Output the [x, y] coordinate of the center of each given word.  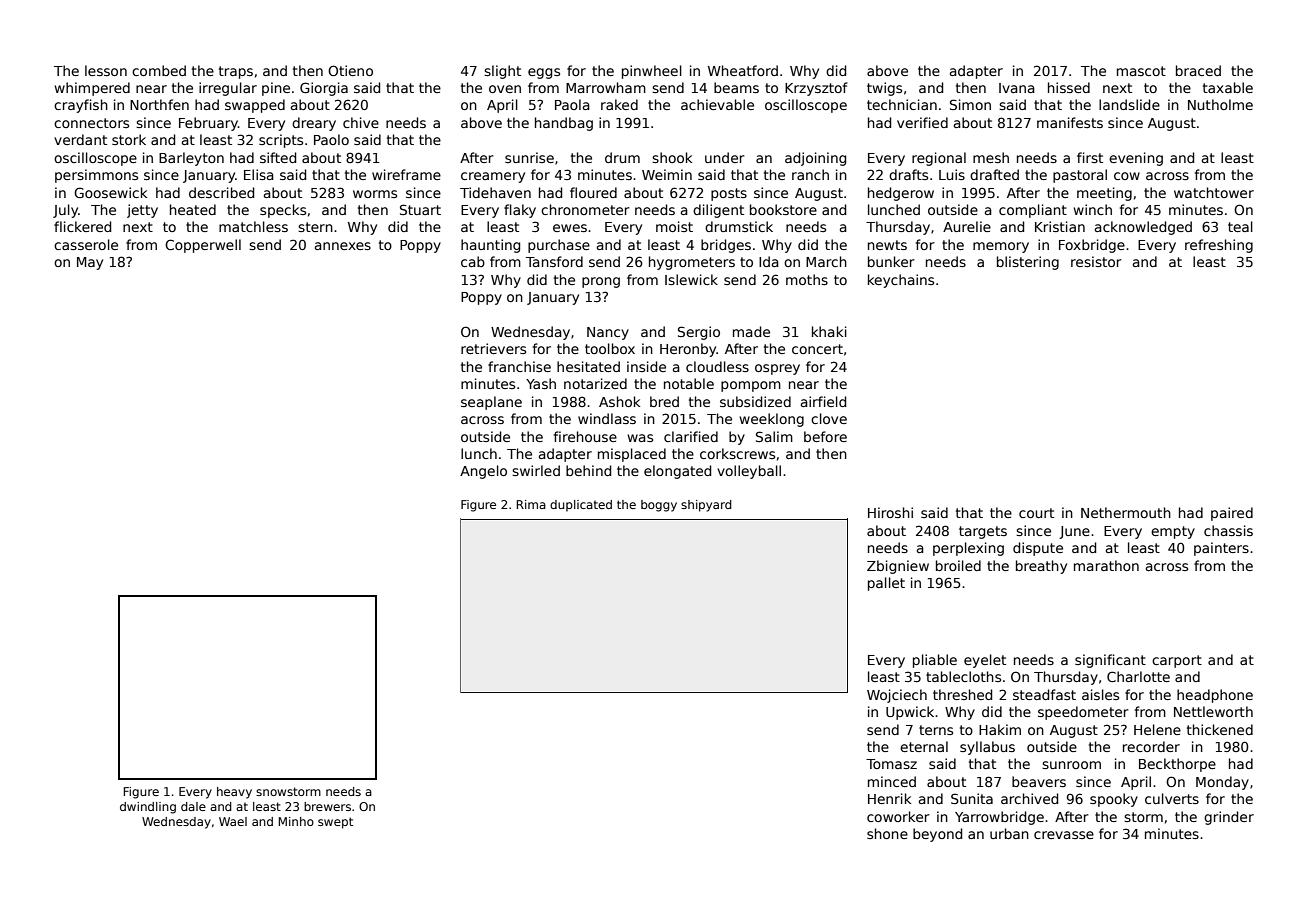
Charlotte [1138, 676]
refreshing [1219, 246]
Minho [296, 821]
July [65, 211]
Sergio [699, 333]
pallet [886, 584]
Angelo [483, 472]
